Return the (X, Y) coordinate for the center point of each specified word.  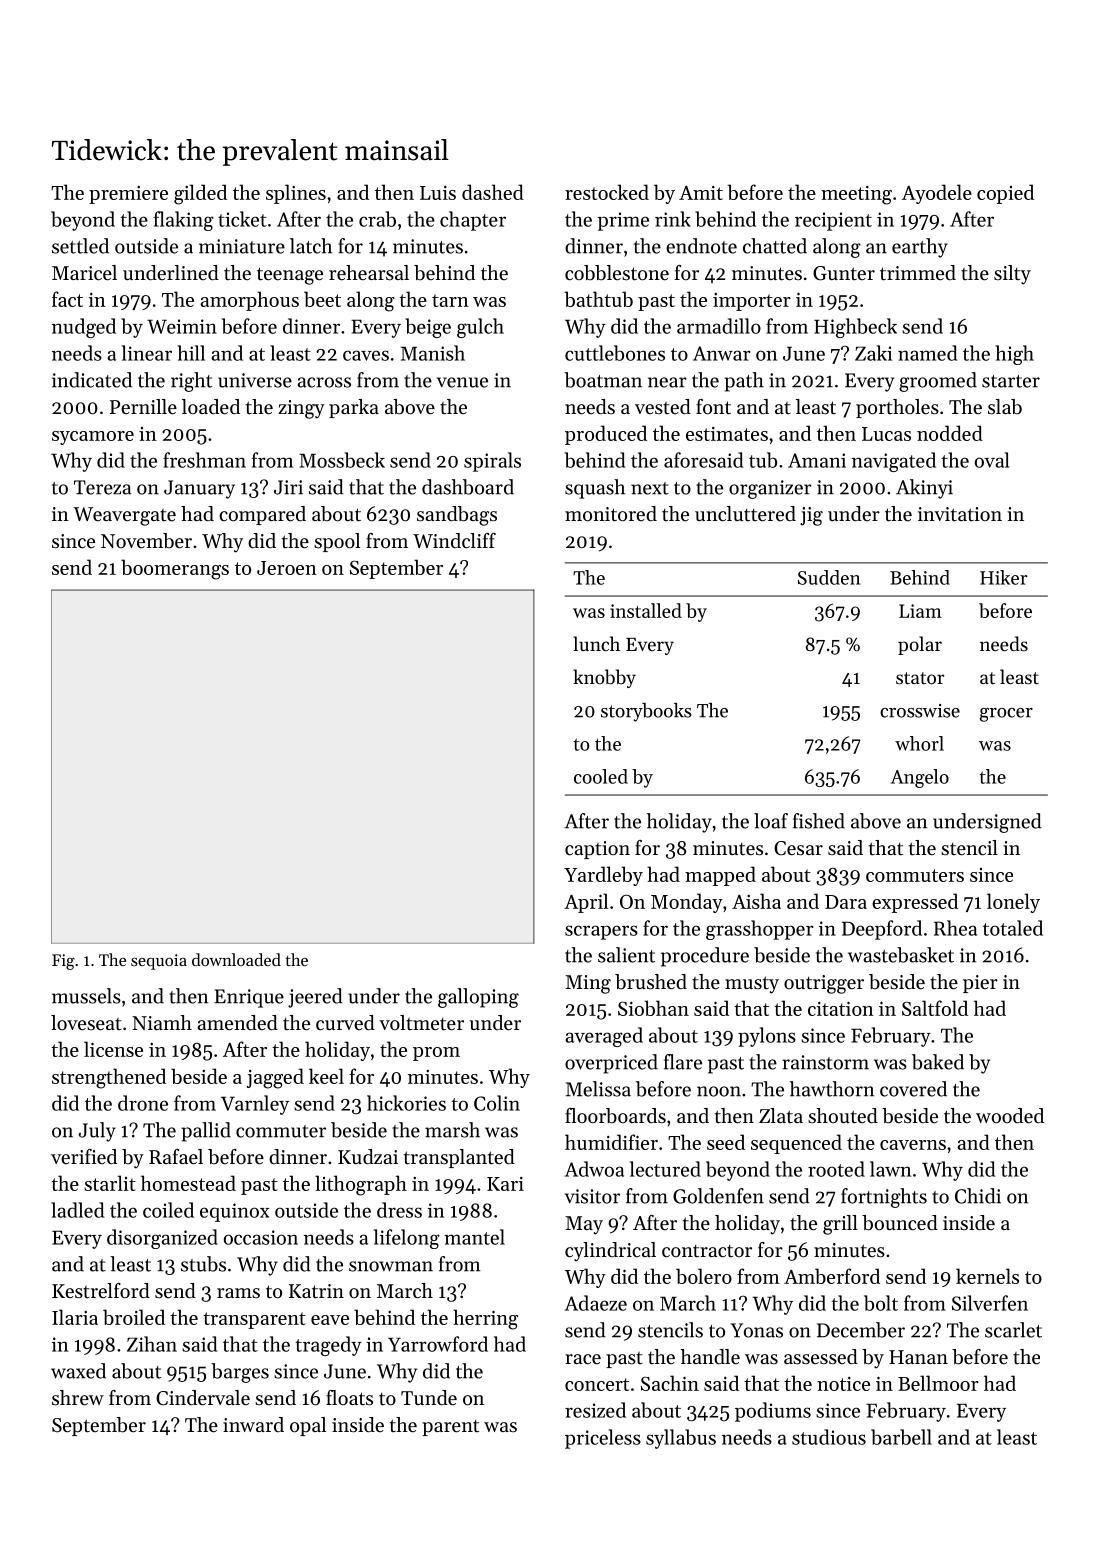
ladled (77, 1210)
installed (646, 610)
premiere (128, 195)
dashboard (468, 487)
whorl (919, 743)
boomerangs (175, 569)
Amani (817, 460)
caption (597, 850)
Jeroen (287, 568)
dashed (493, 192)
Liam (920, 611)
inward (253, 1424)
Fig (63, 962)
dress (399, 1210)
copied (1005, 194)
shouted (843, 1116)
